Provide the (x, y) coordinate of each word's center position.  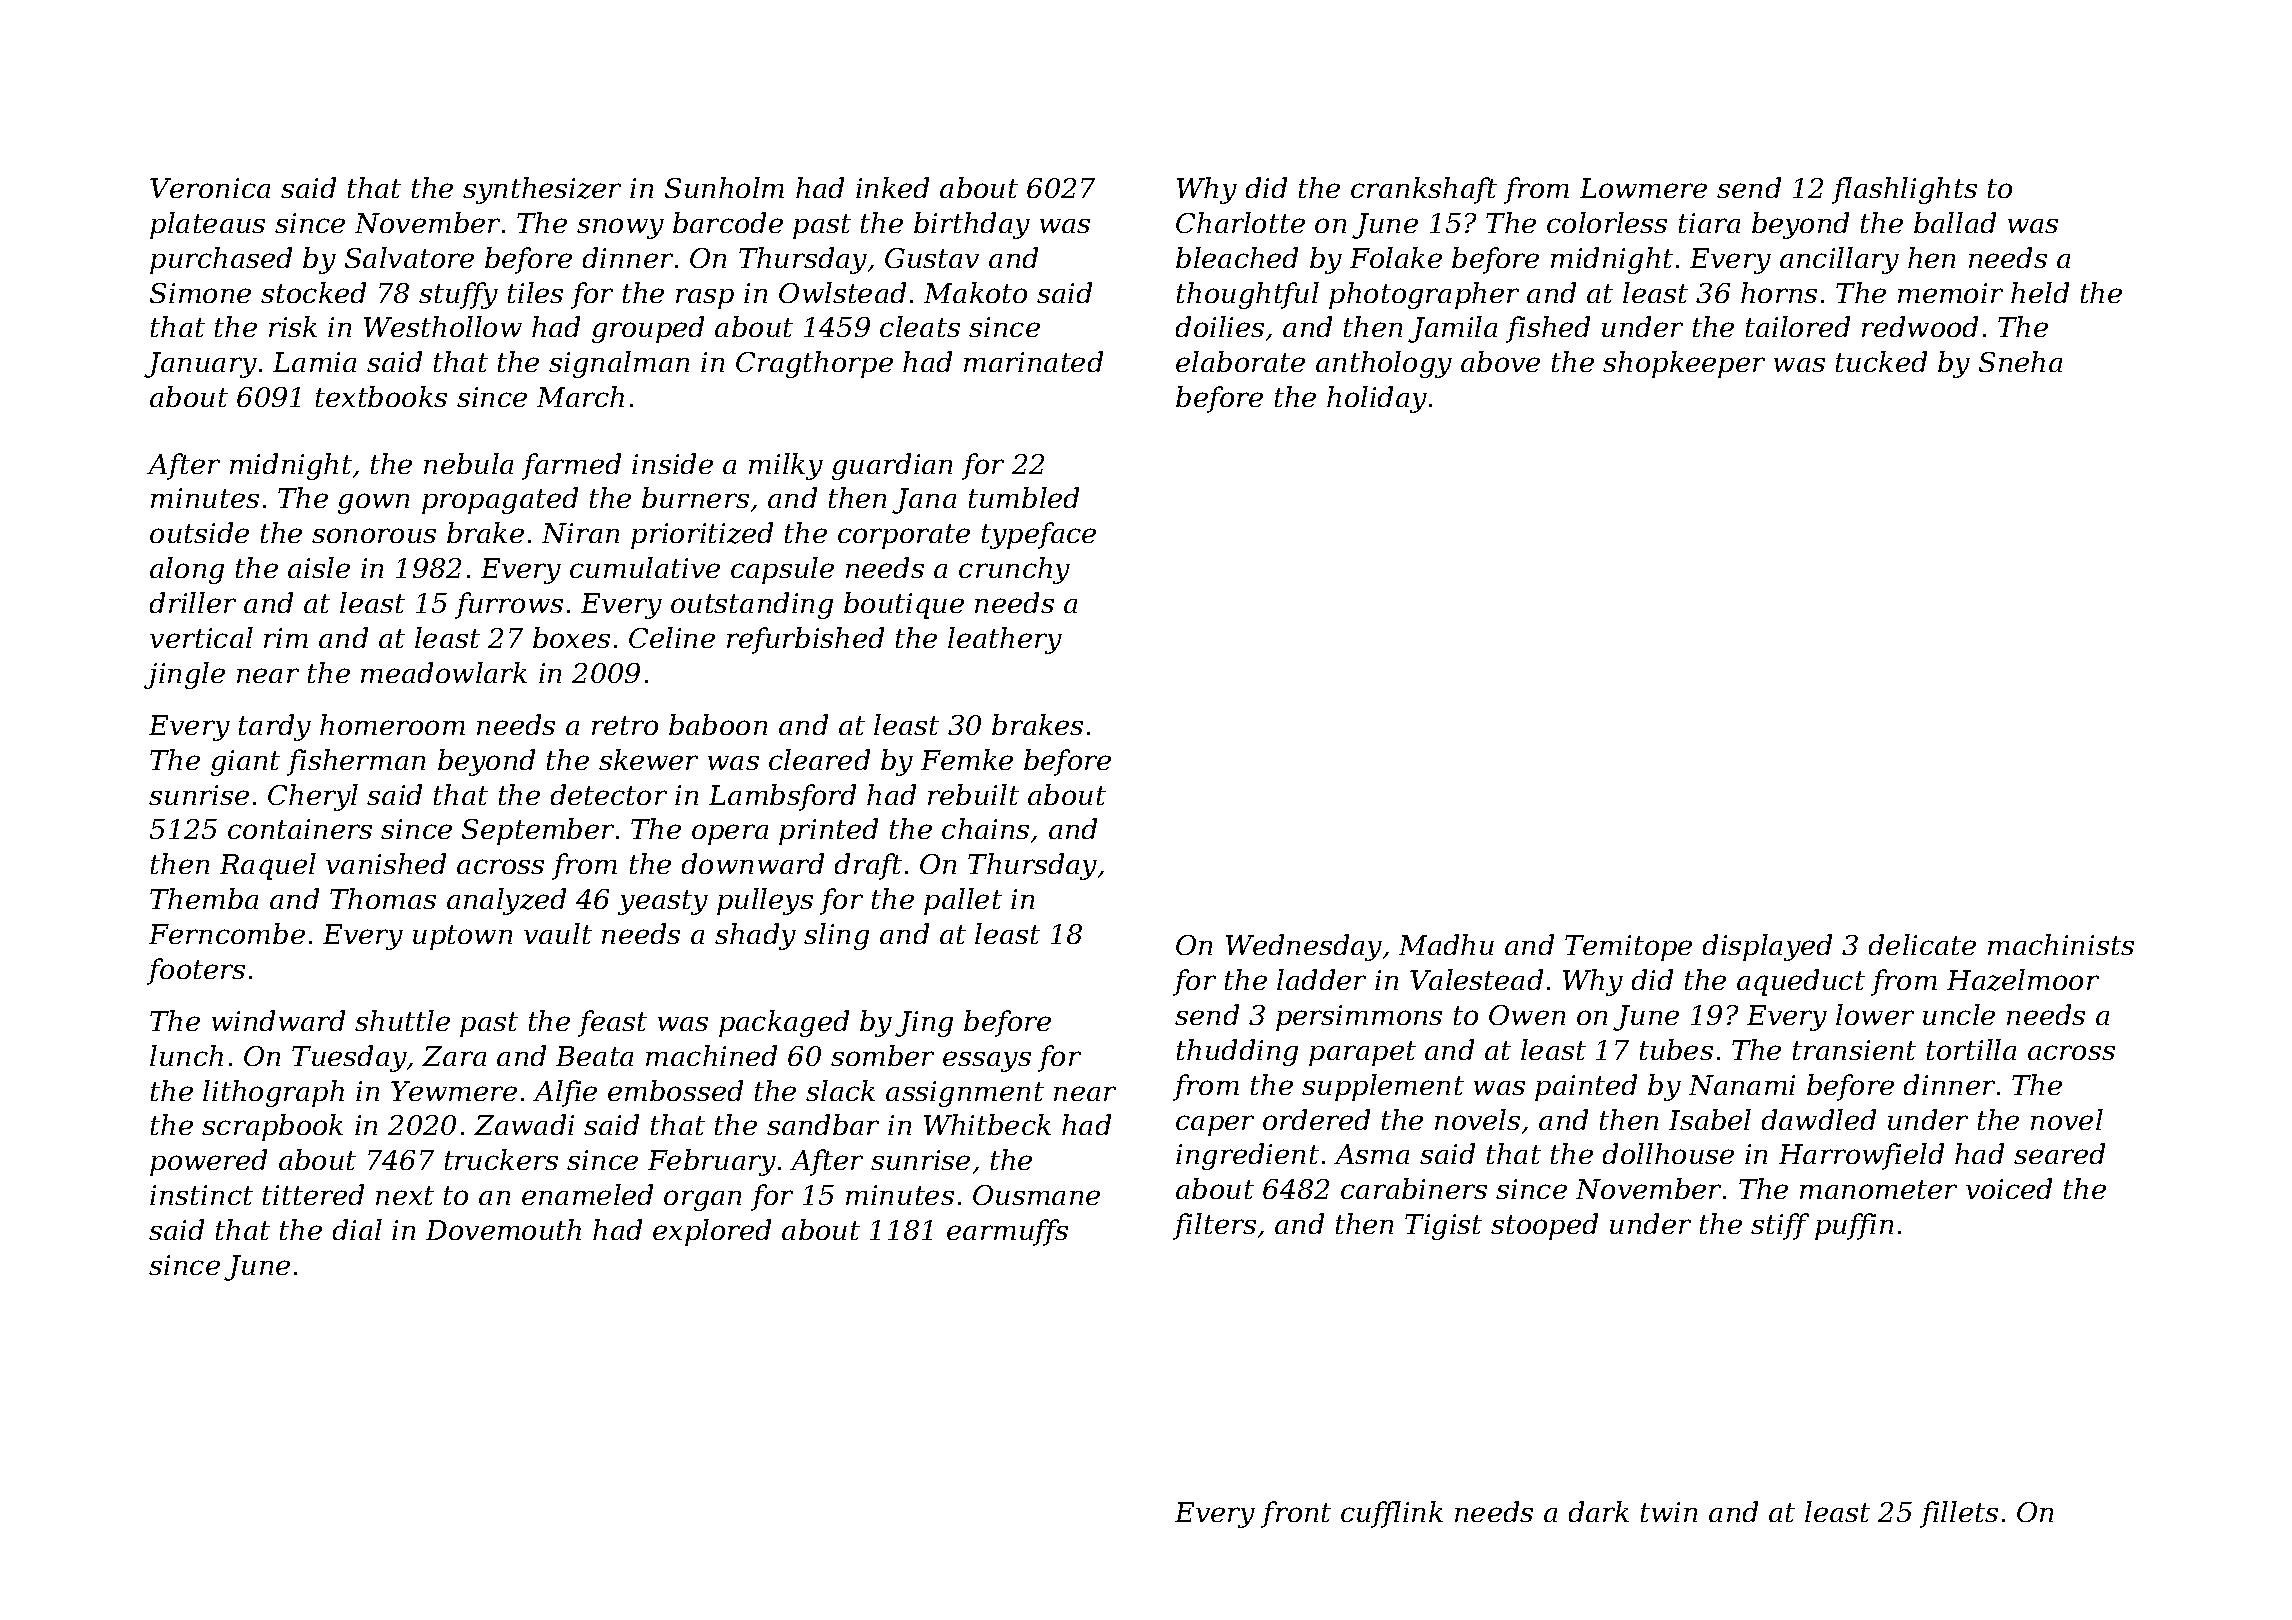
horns (1779, 292)
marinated (1033, 361)
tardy (275, 727)
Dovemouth (503, 1229)
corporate (904, 536)
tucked (1881, 361)
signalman (619, 364)
